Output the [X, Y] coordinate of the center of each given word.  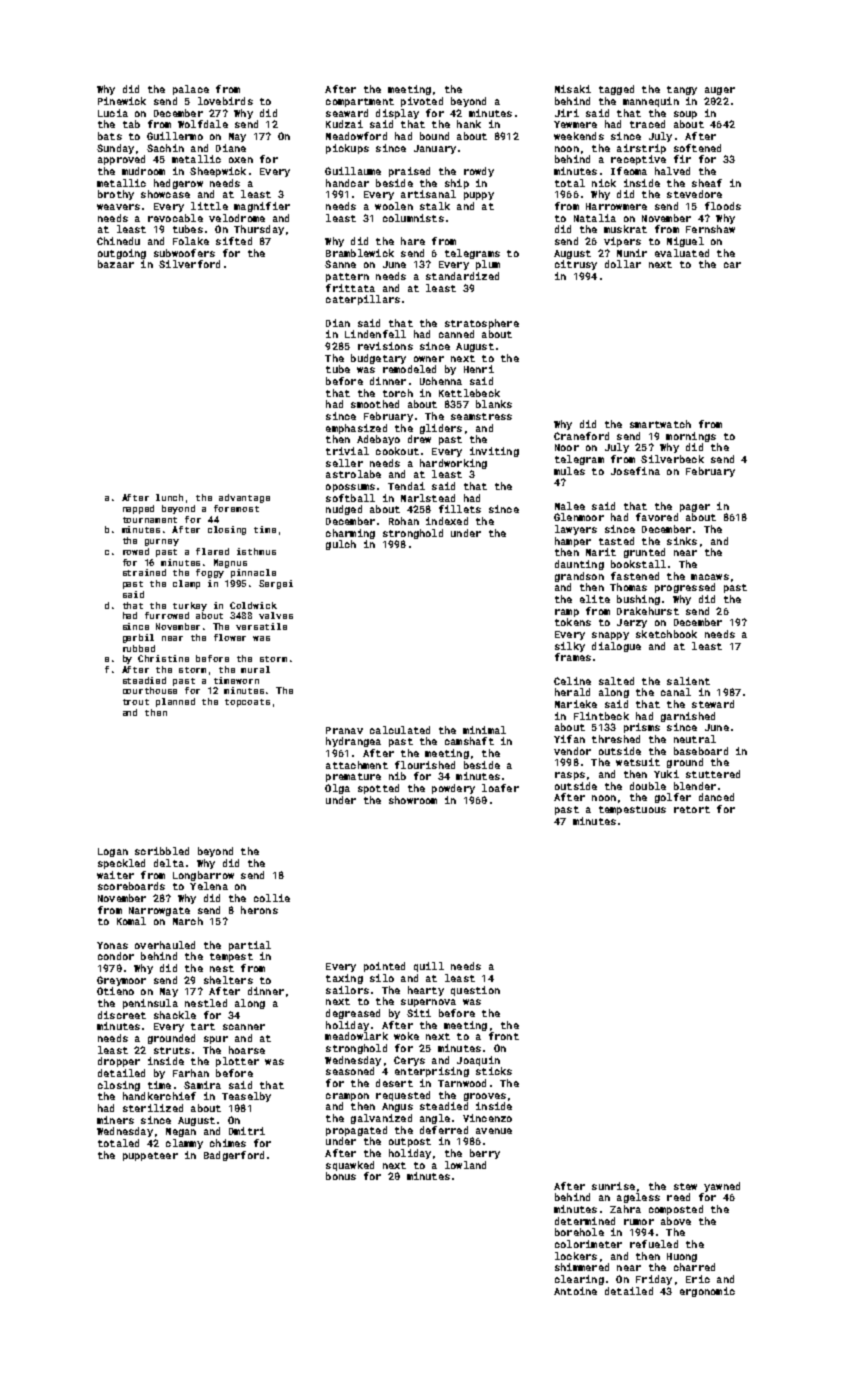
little [209, 206]
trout [136, 702]
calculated [400, 730]
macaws [710, 577]
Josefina [635, 471]
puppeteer [150, 1156]
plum [488, 265]
